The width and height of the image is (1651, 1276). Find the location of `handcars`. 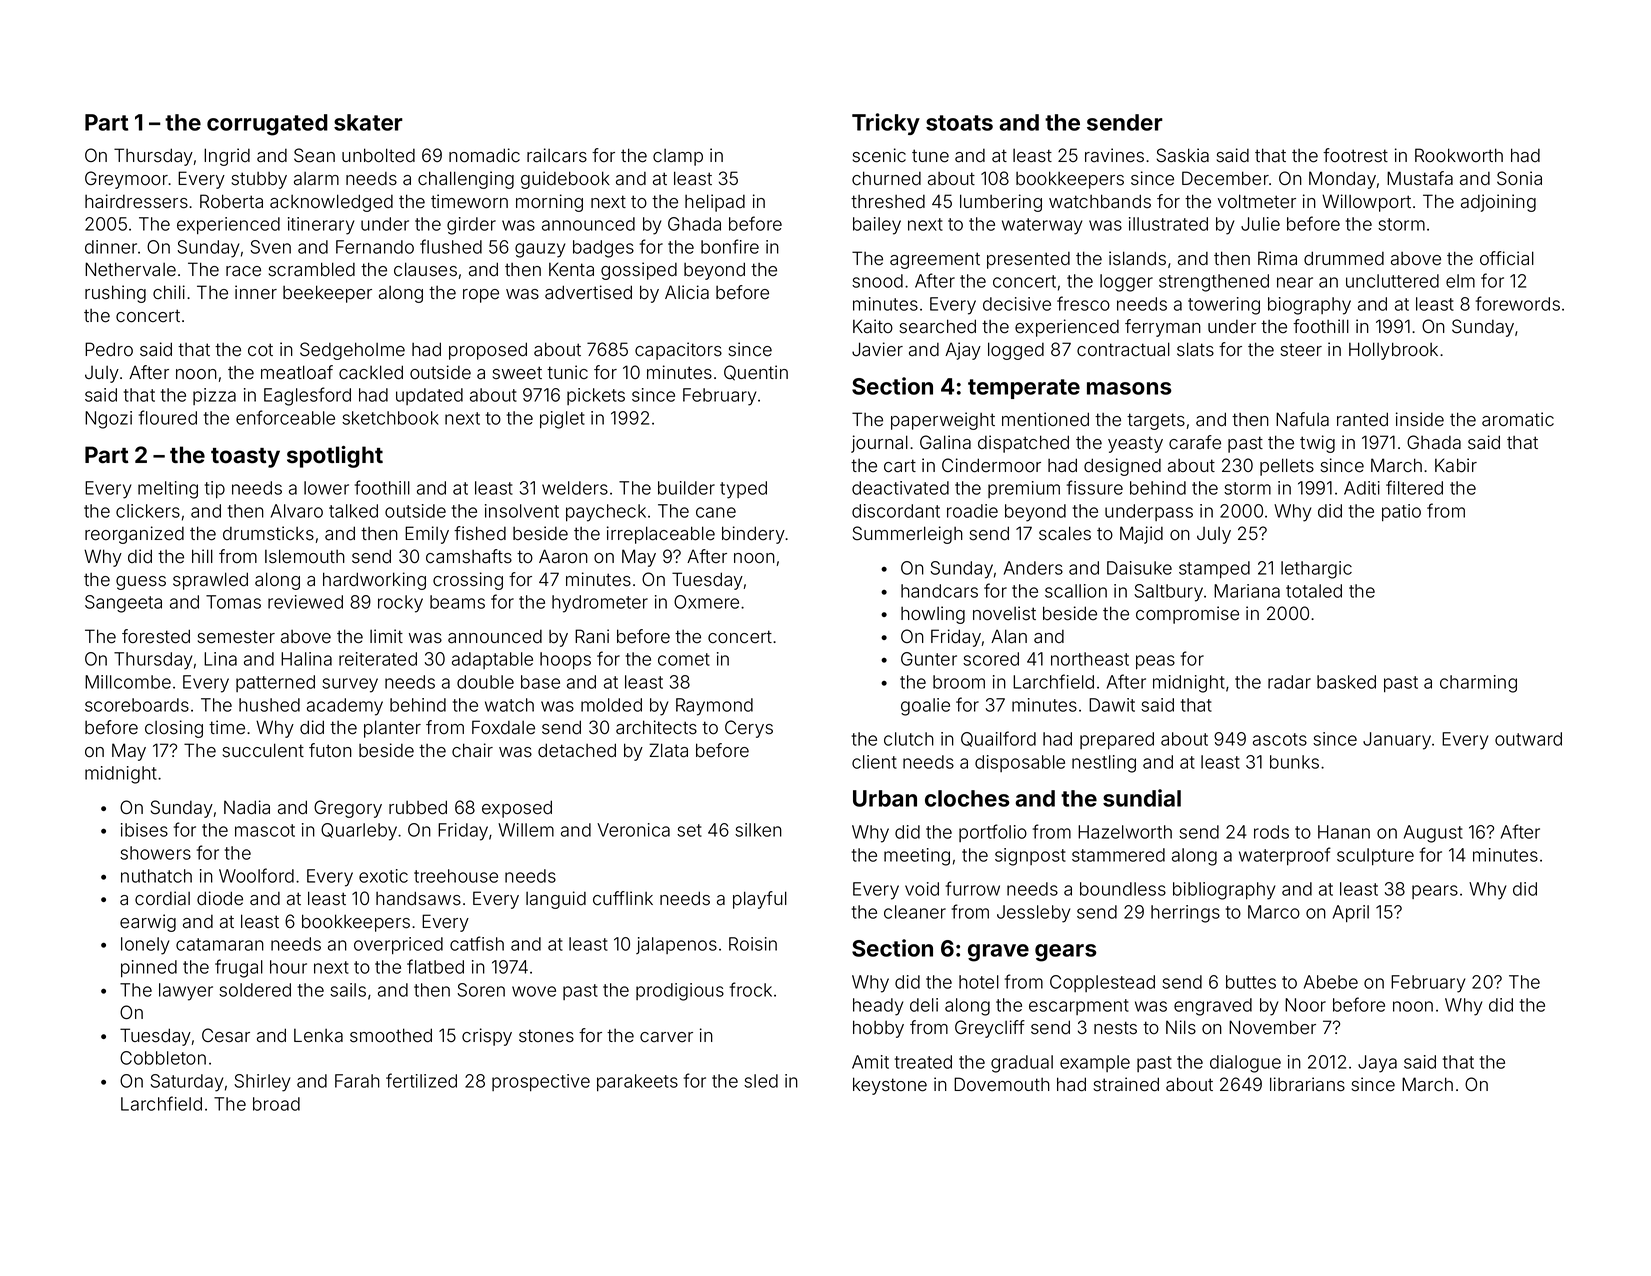

handcars is located at coordinates (939, 591).
